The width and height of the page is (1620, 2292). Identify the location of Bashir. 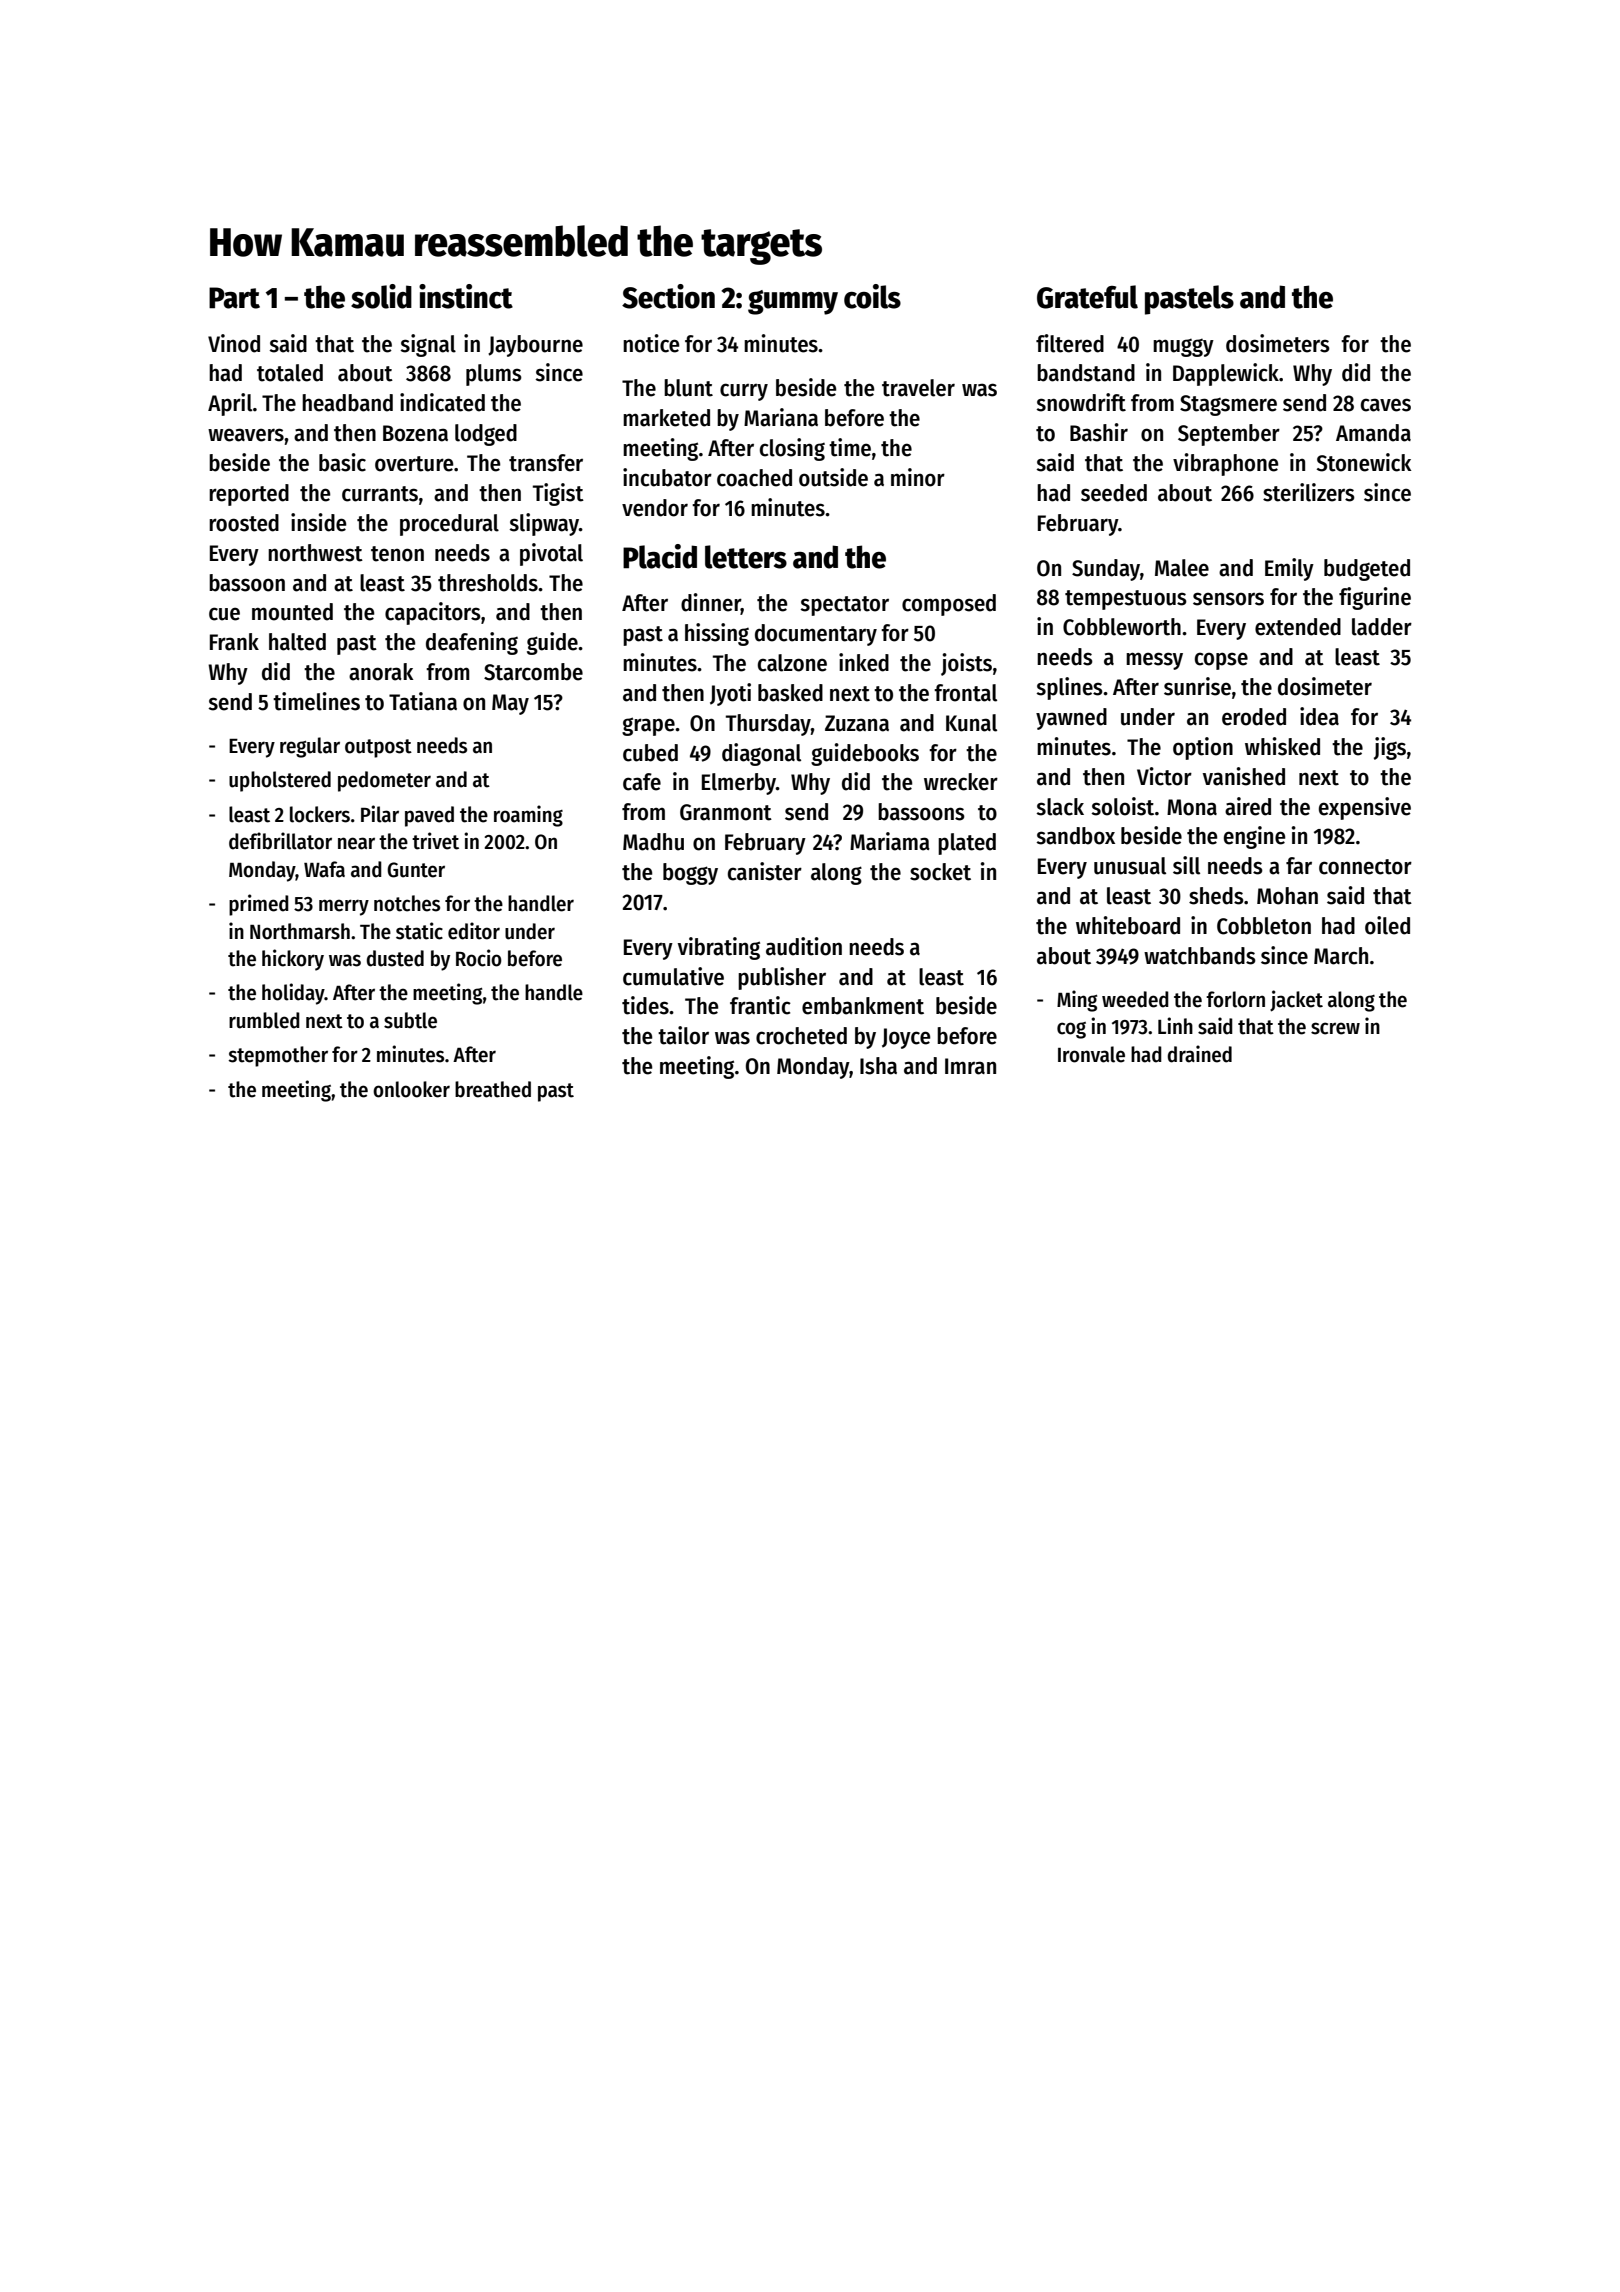
(1099, 432).
